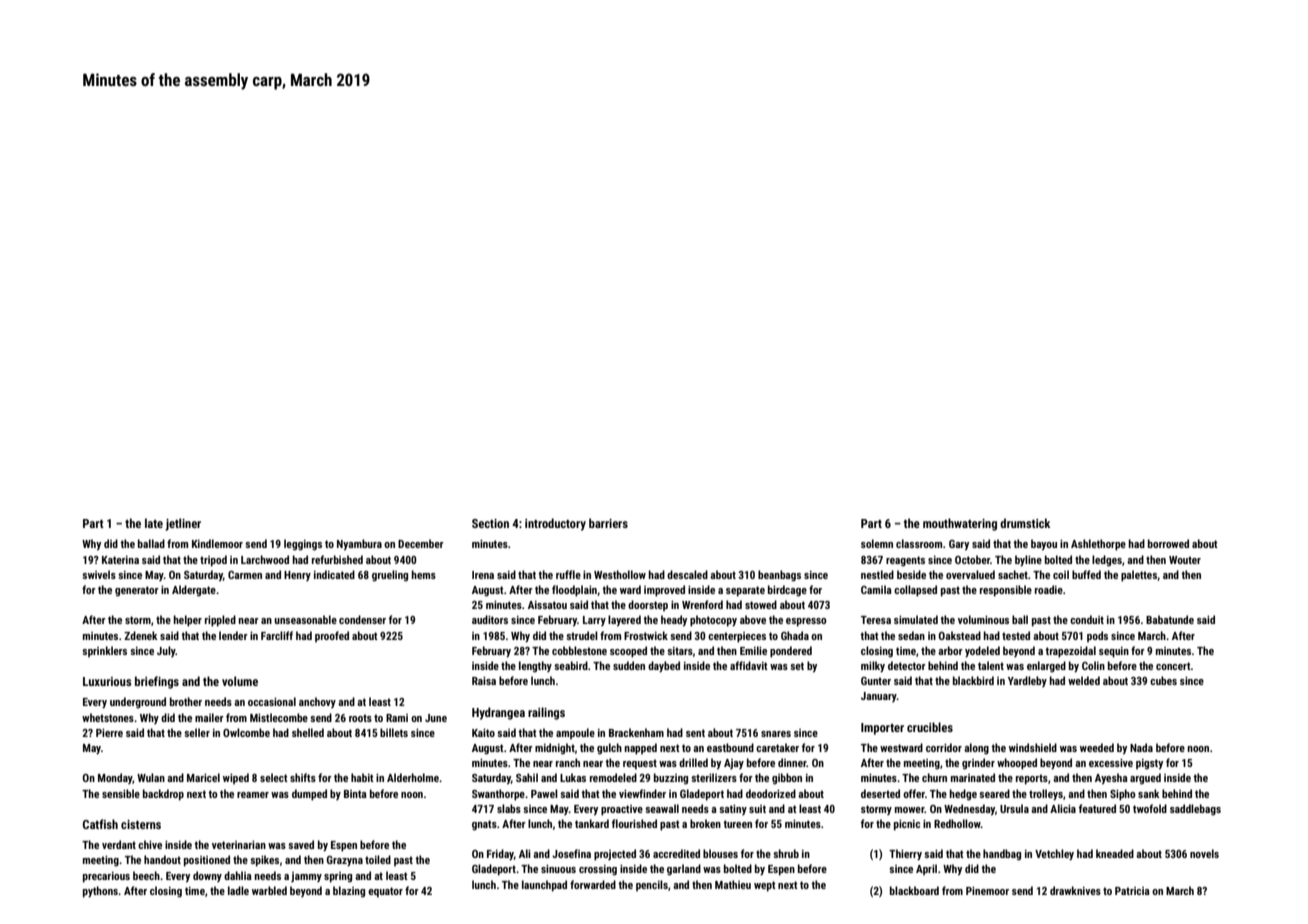  What do you see at coordinates (186, 701) in the document?
I see `brother` at bounding box center [186, 701].
